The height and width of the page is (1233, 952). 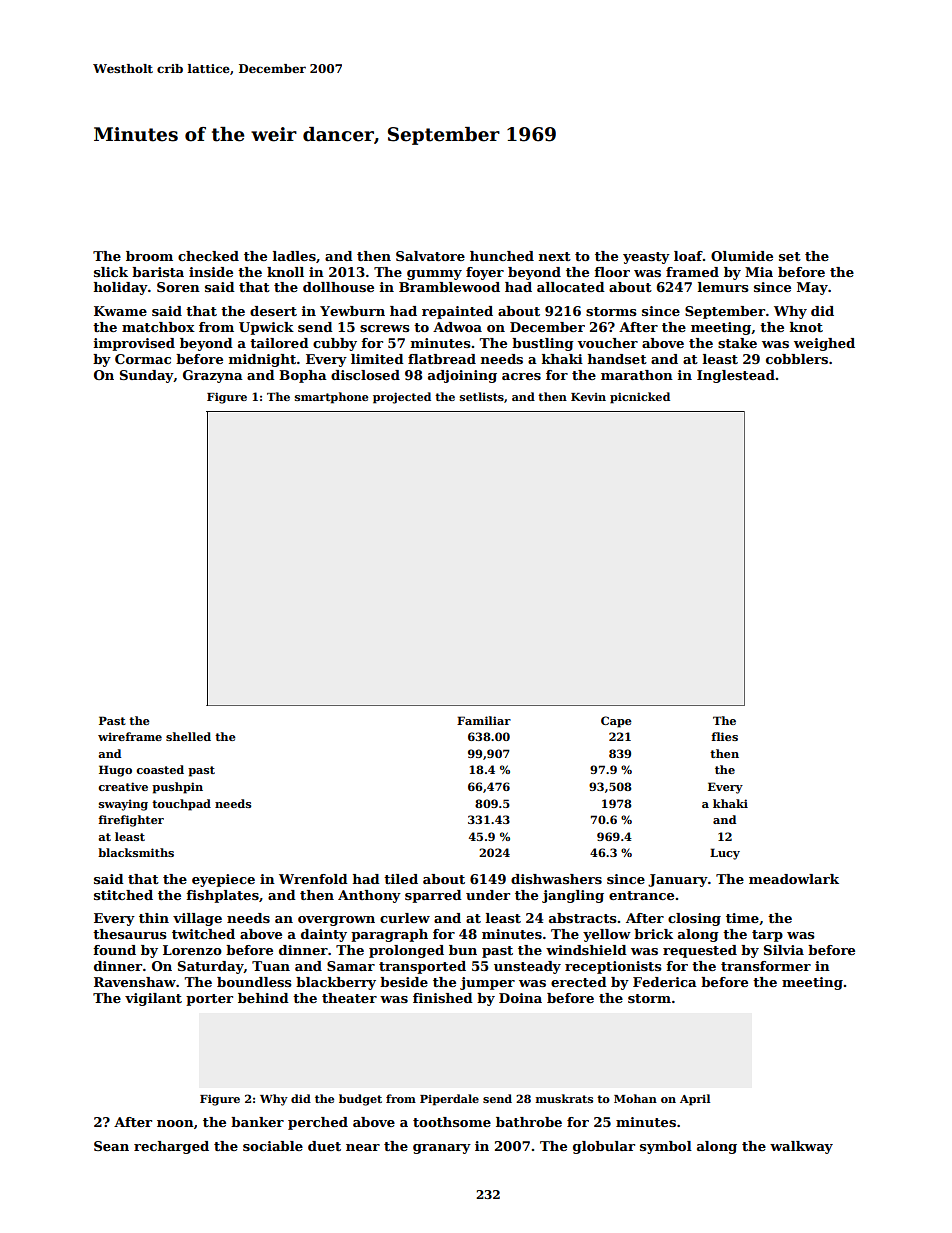 I want to click on tiled, so click(x=401, y=879).
